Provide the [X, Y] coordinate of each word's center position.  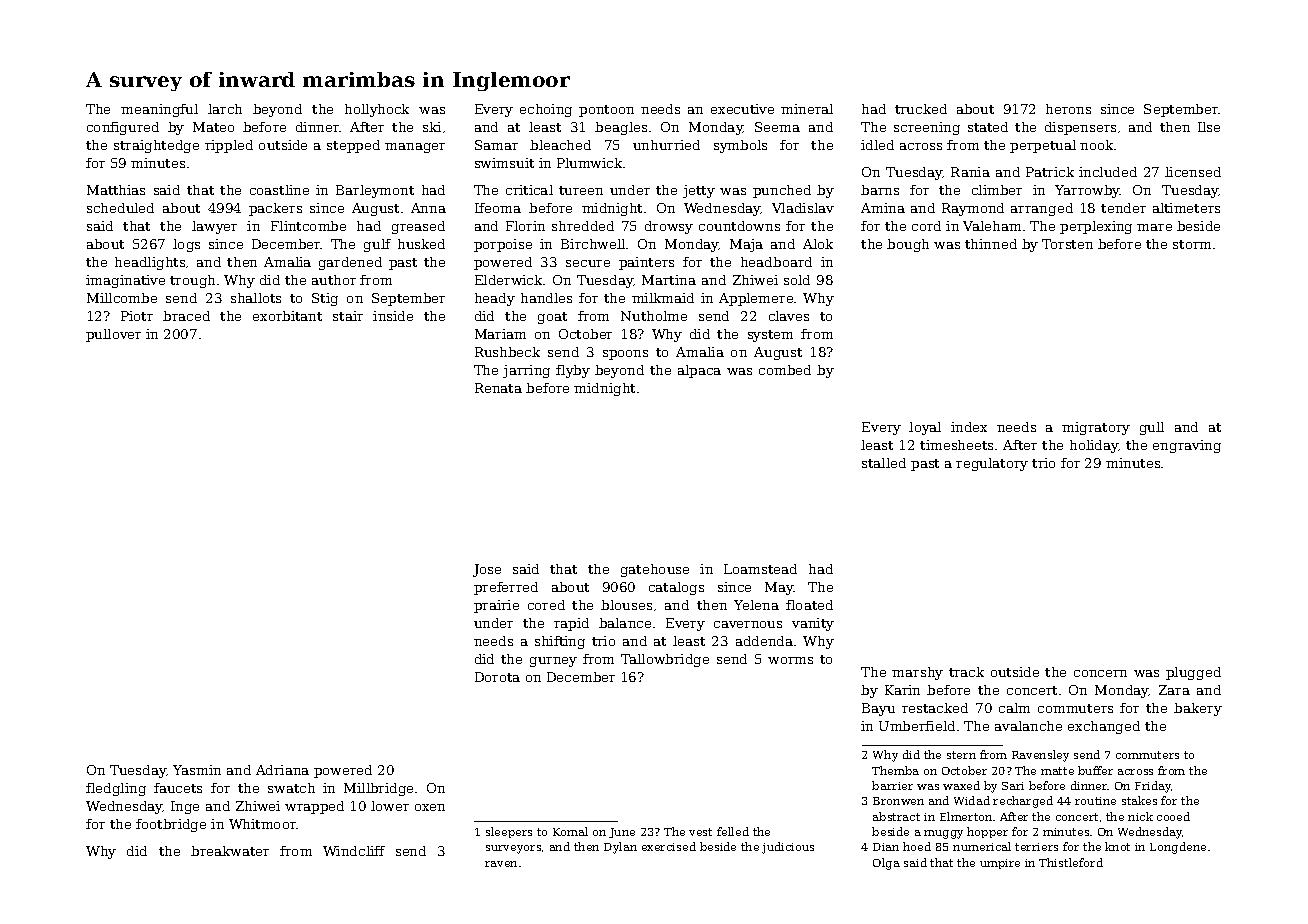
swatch [291, 788]
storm [1192, 244]
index [969, 427]
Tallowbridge [665, 660]
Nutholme [654, 316]
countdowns [739, 226]
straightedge [156, 146]
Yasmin [197, 770]
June [622, 833]
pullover [113, 335]
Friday [1153, 787]
